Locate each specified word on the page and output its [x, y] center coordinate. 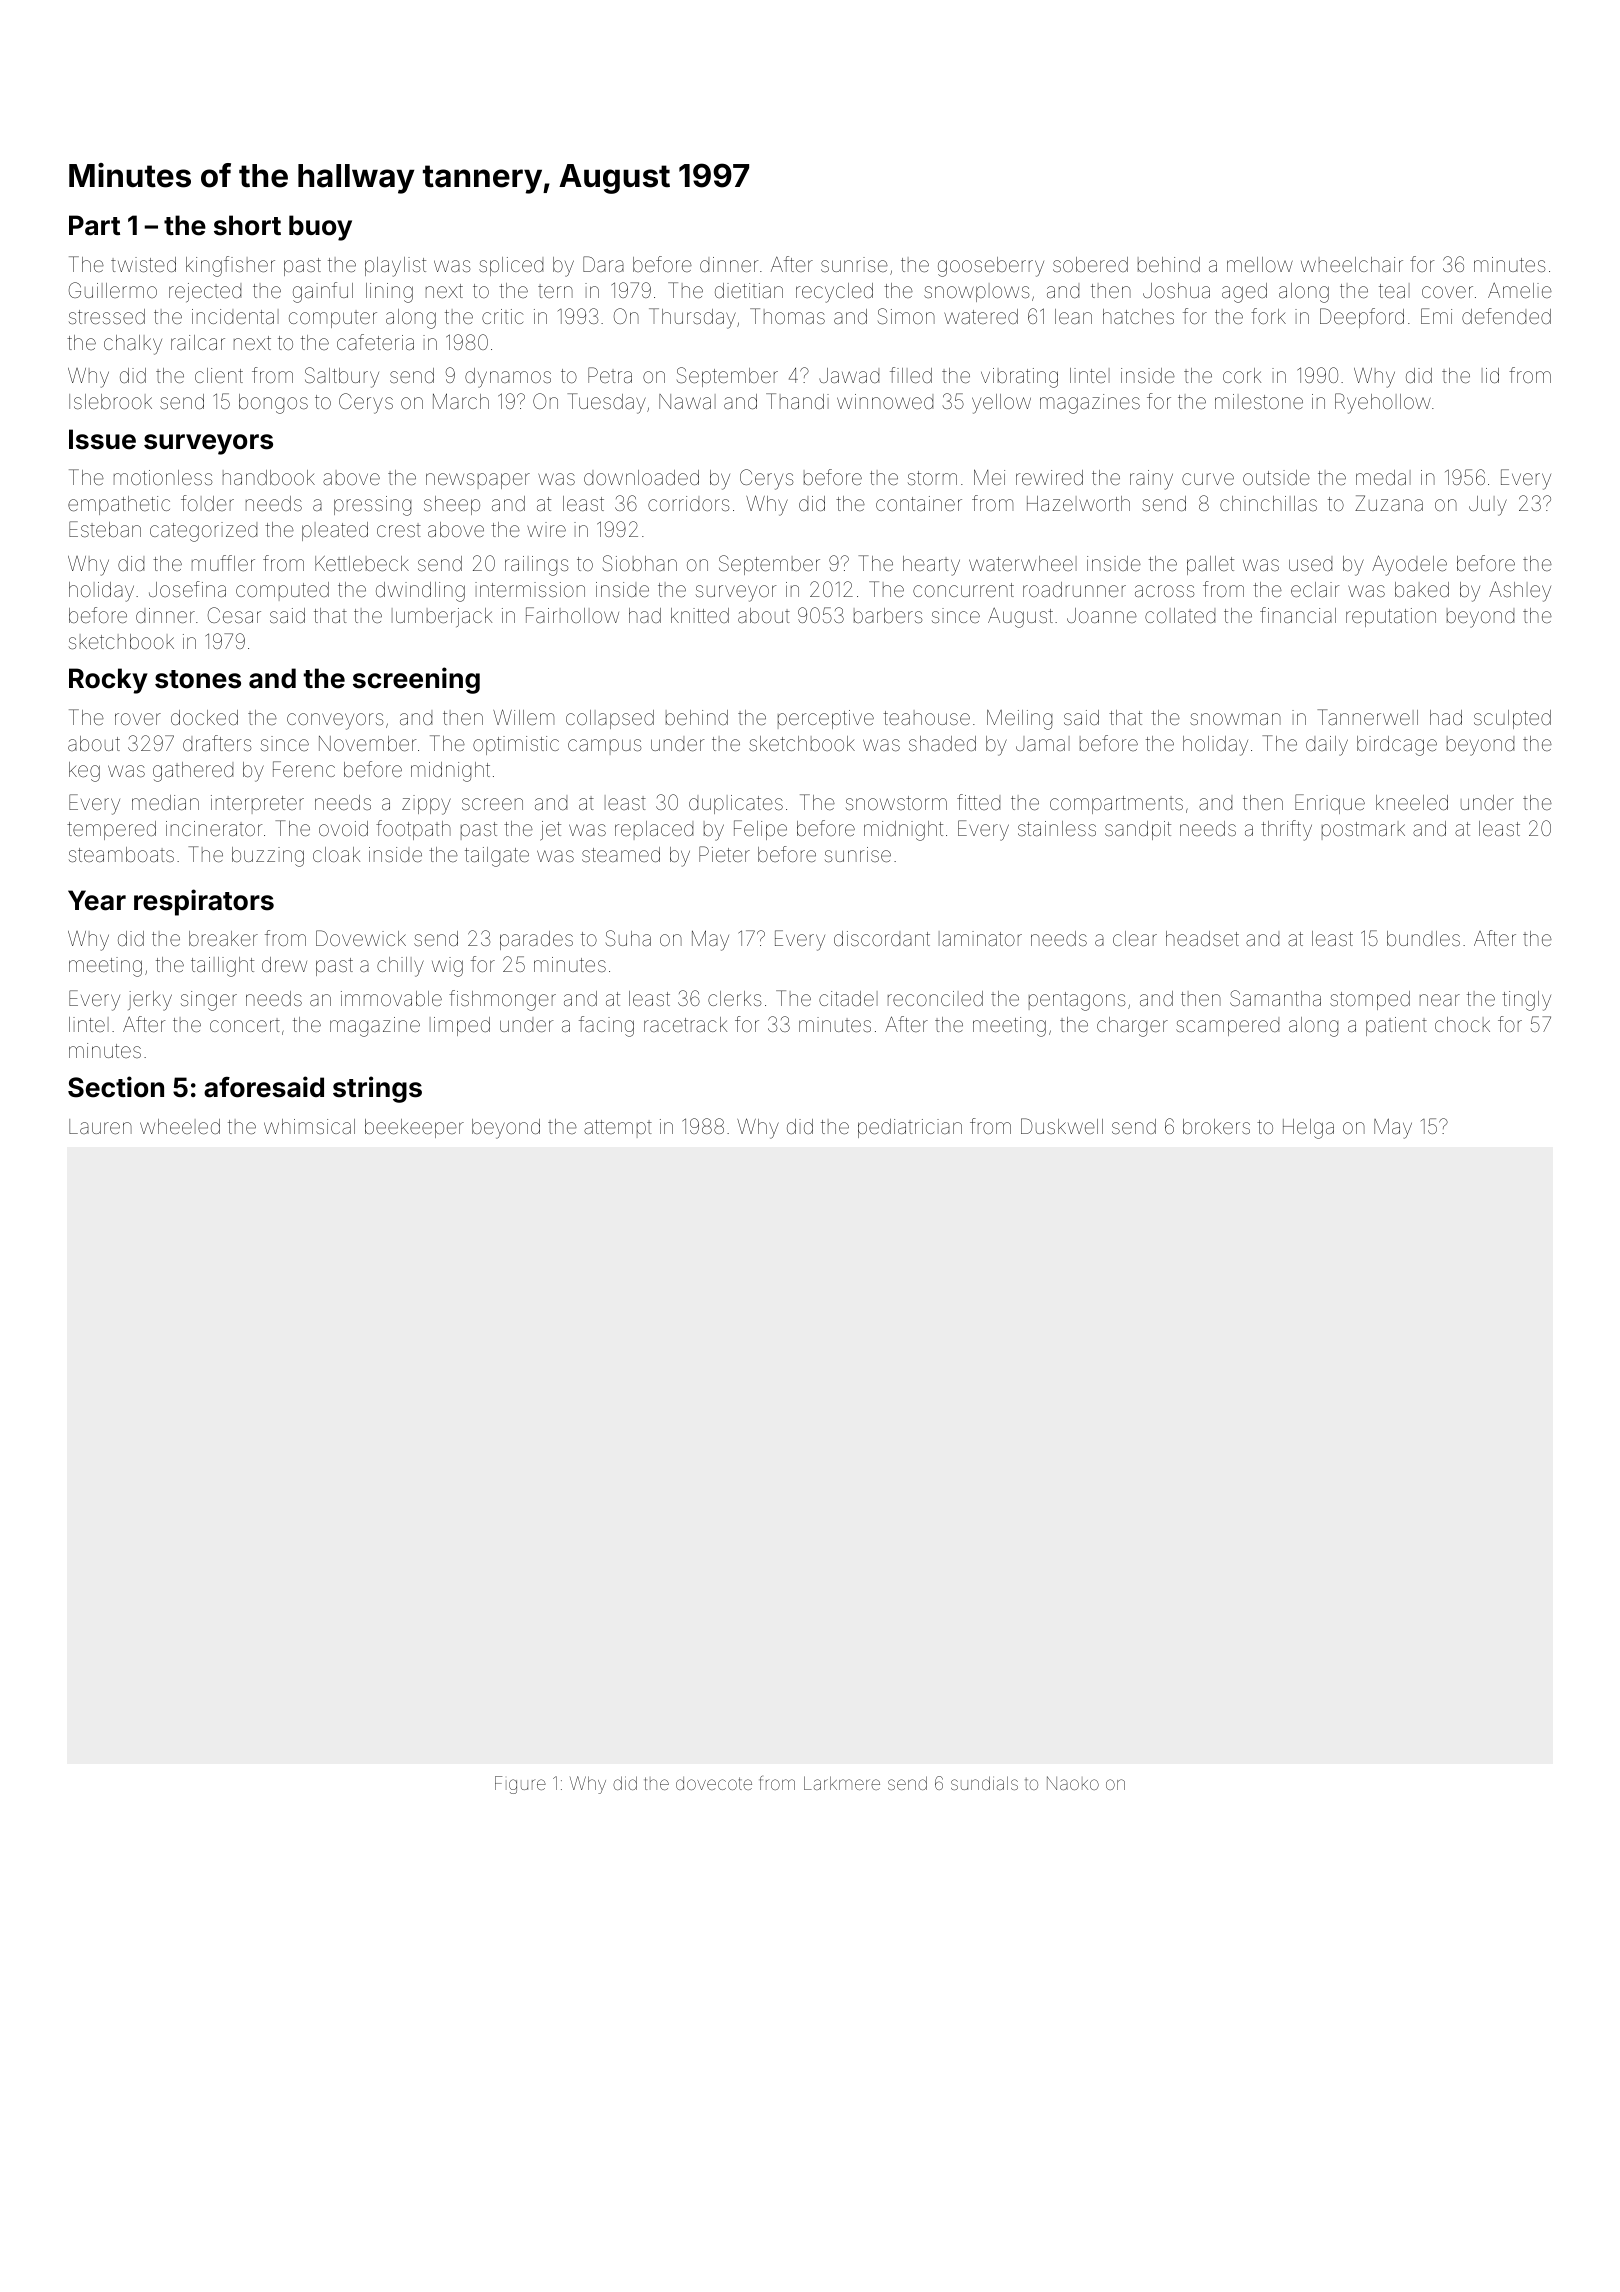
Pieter [724, 854]
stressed [107, 316]
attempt [618, 1129]
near [1440, 1000]
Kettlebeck [362, 563]
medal [1383, 477]
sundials [984, 1783]
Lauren [100, 1126]
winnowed [885, 401]
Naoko [1073, 1783]
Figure [520, 1785]
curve [1208, 479]
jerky [150, 1001]
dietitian [749, 290]
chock [1462, 1024]
